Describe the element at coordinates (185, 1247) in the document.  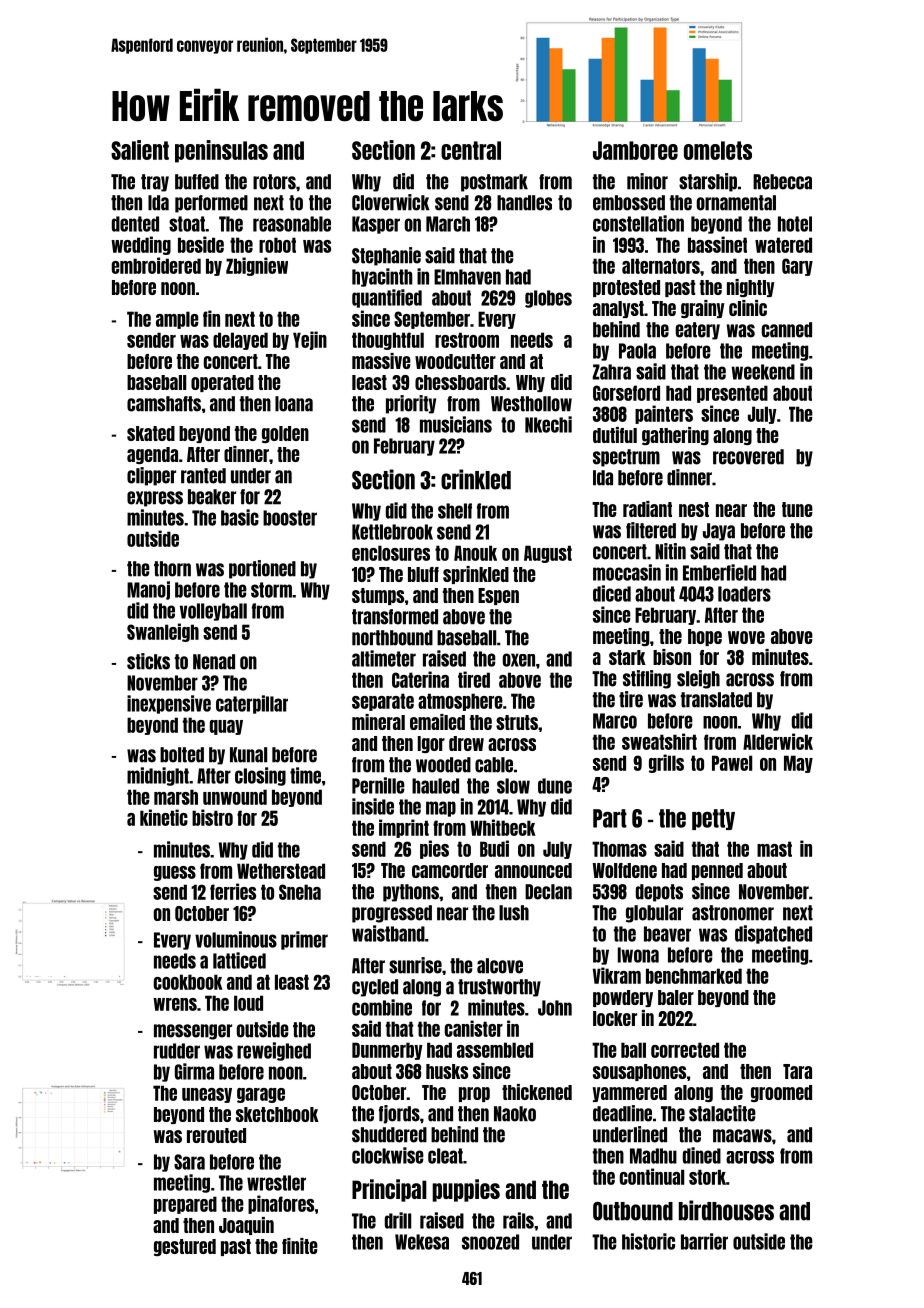
I see `gestured` at that location.
